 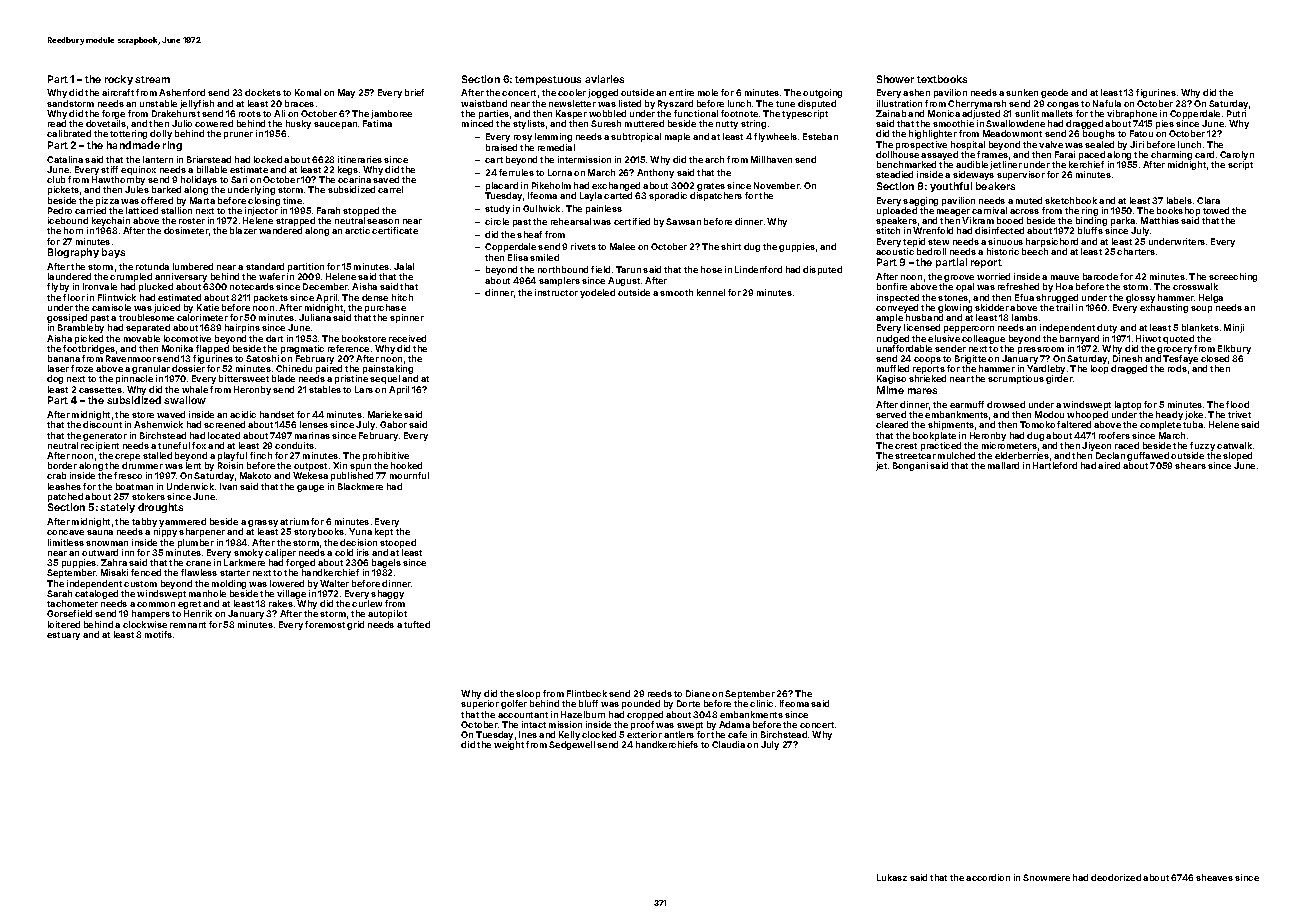 What do you see at coordinates (152, 79) in the screenshot?
I see `stream` at bounding box center [152, 79].
